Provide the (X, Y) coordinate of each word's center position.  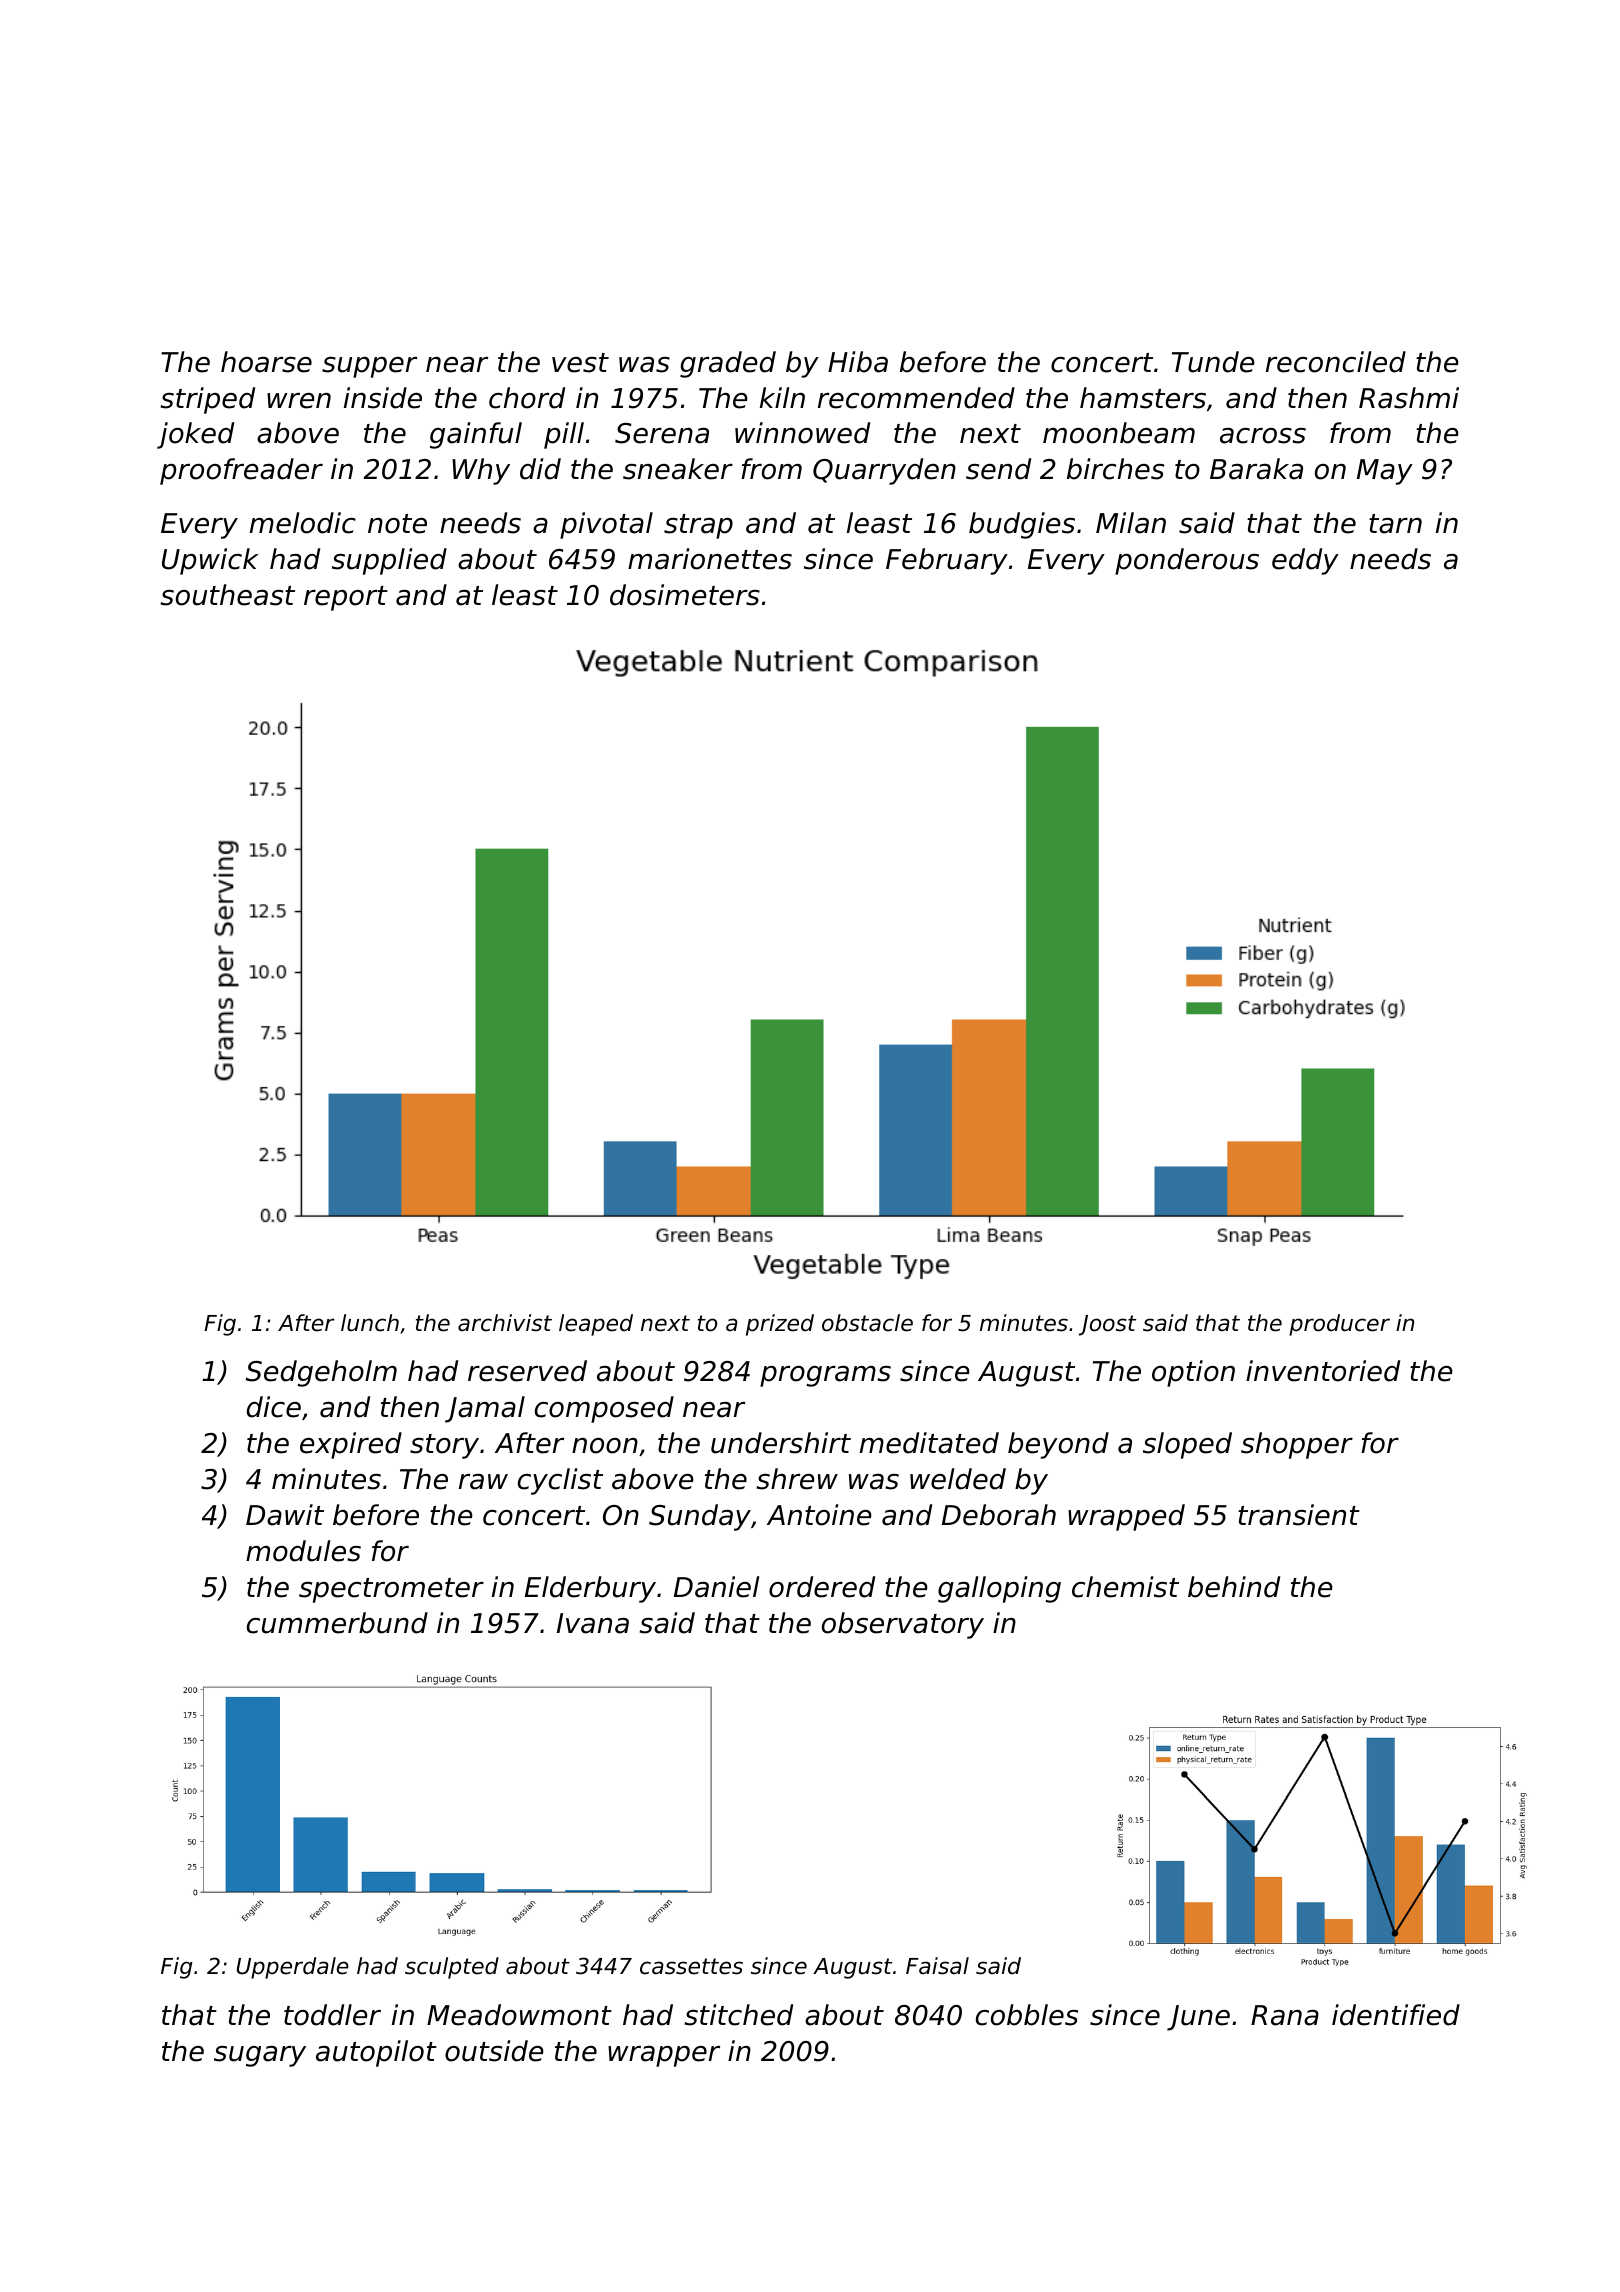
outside (494, 2051)
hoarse (266, 362)
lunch (370, 1323)
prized (780, 1325)
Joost (1107, 1325)
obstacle (867, 1323)
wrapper (664, 2056)
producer (1339, 1325)
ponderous (1187, 561)
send (998, 469)
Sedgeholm (321, 1373)
